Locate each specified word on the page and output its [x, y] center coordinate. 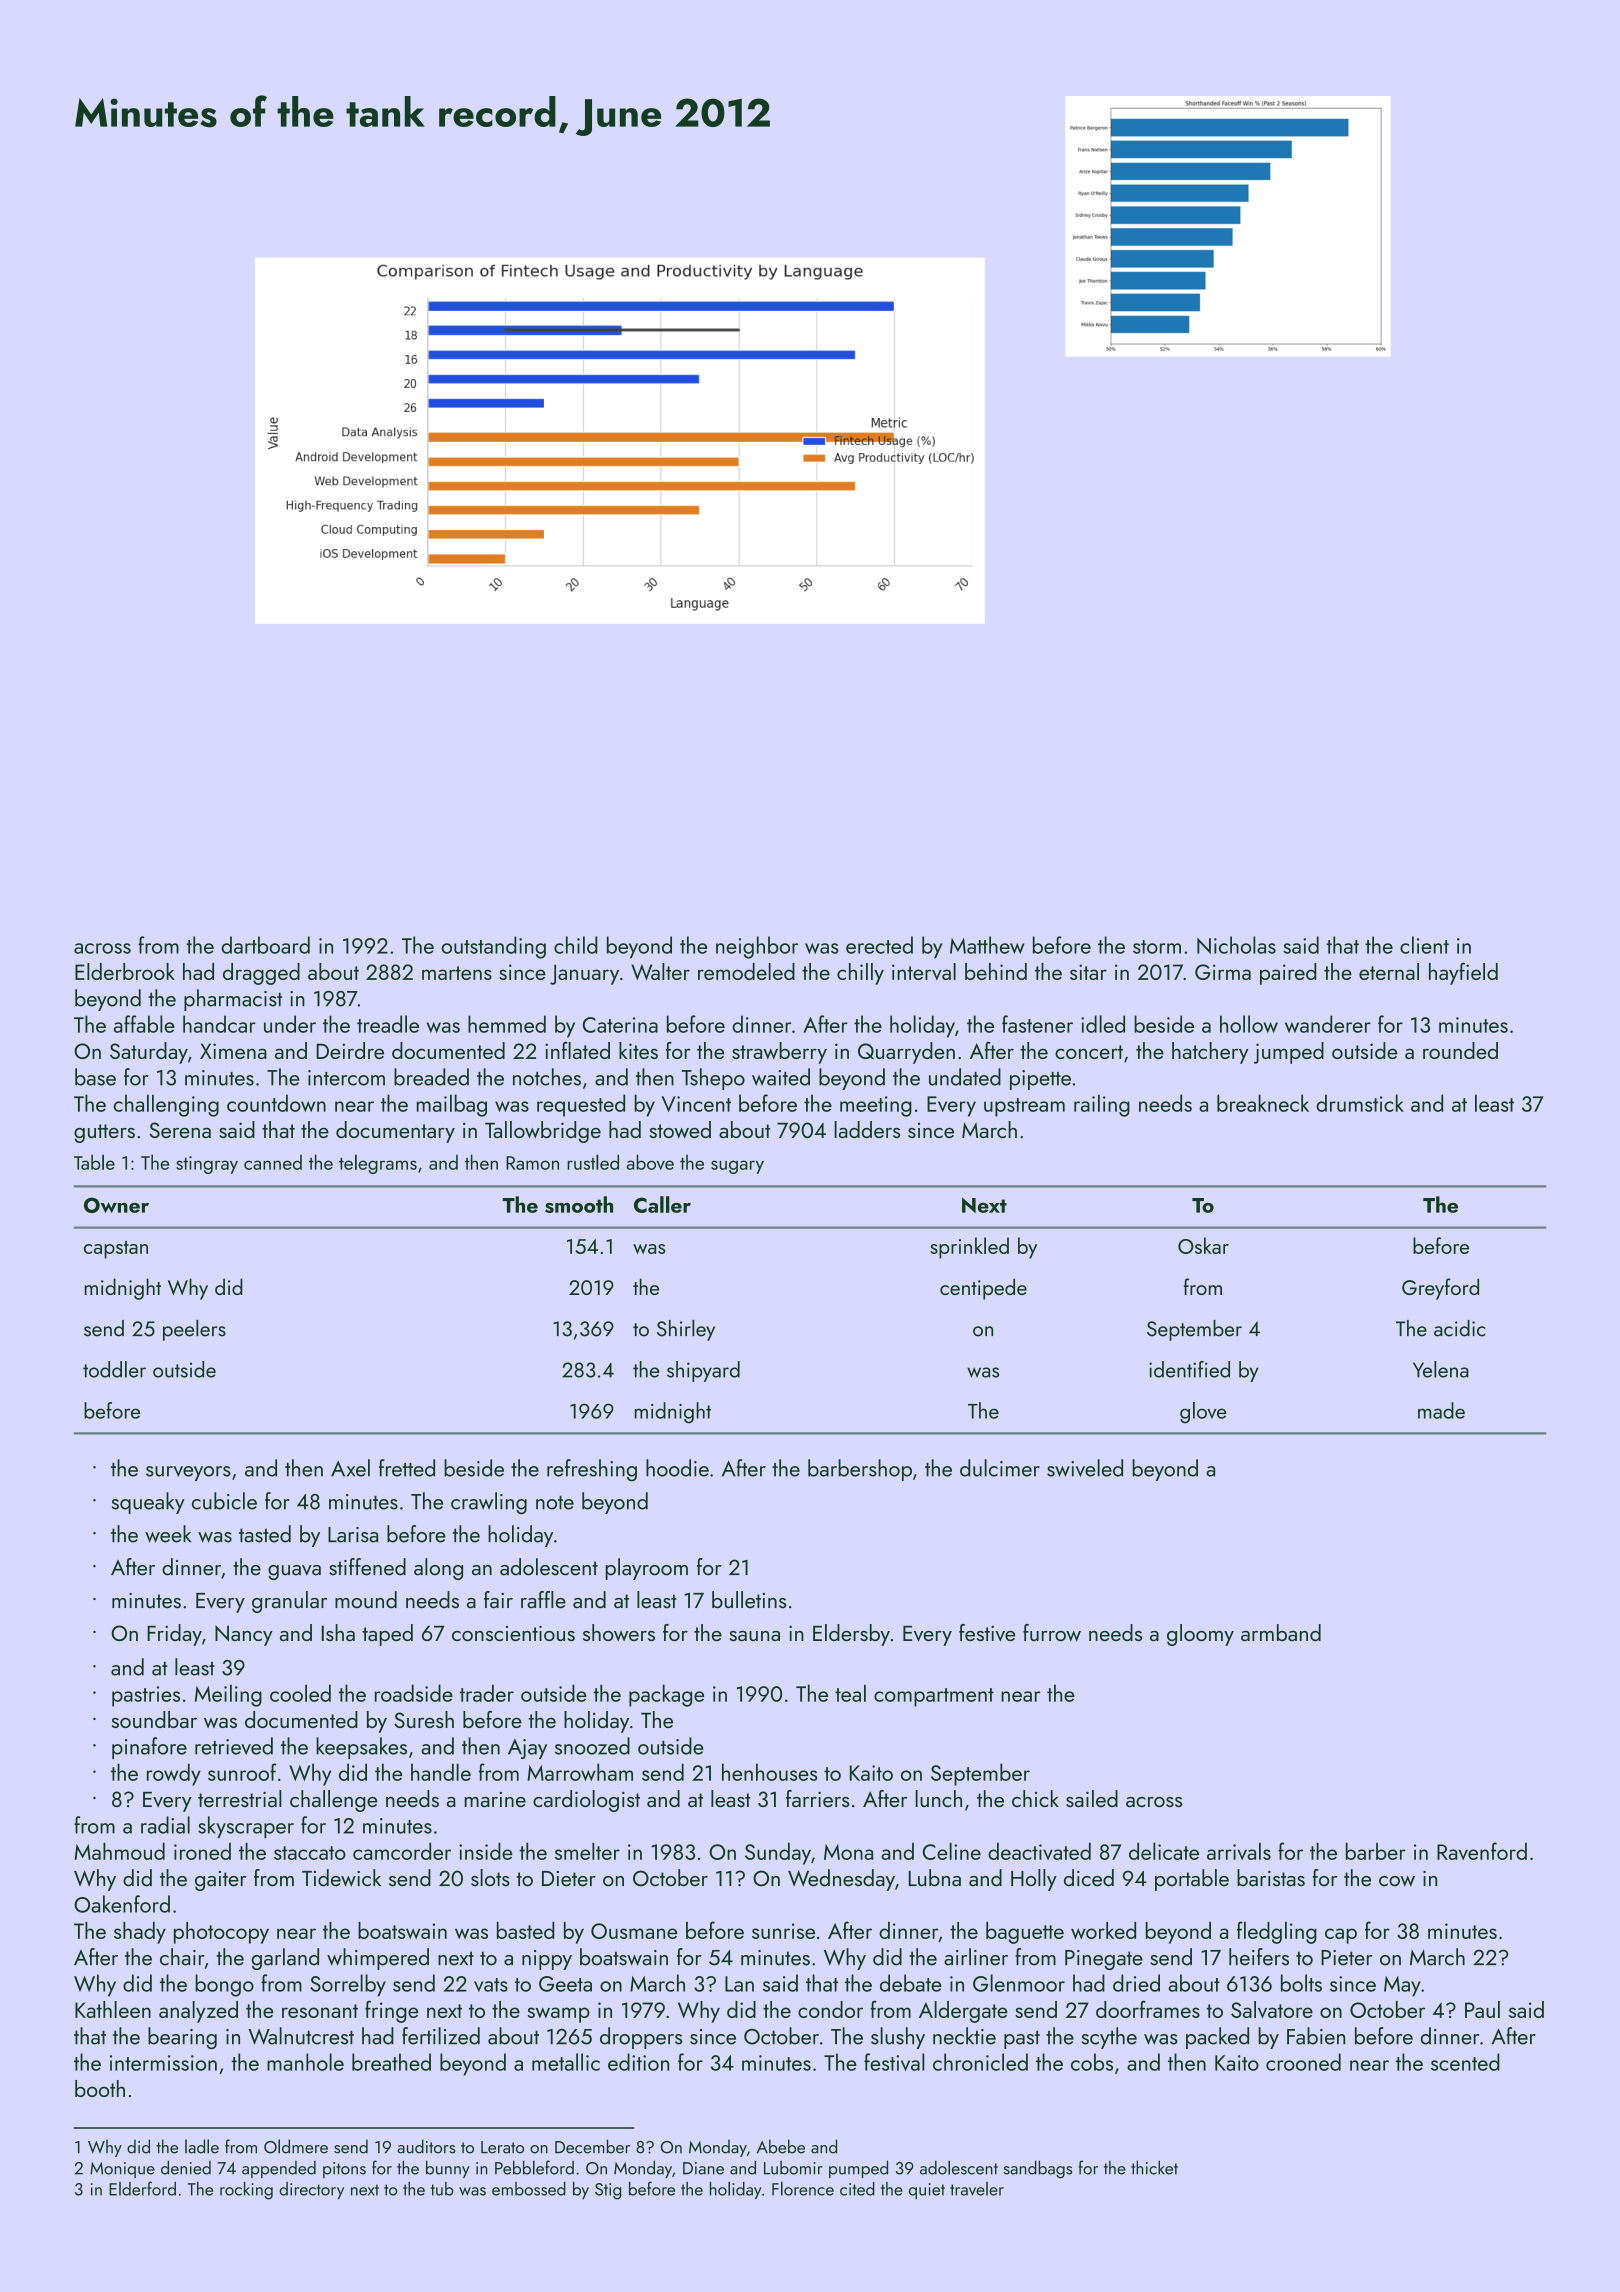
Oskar [1203, 1245]
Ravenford [1482, 1851]
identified [1189, 1369]
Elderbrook [125, 971]
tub [442, 2189]
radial [165, 1825]
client [1424, 945]
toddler [114, 1369]
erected [879, 945]
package [666, 1695]
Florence [803, 2188]
